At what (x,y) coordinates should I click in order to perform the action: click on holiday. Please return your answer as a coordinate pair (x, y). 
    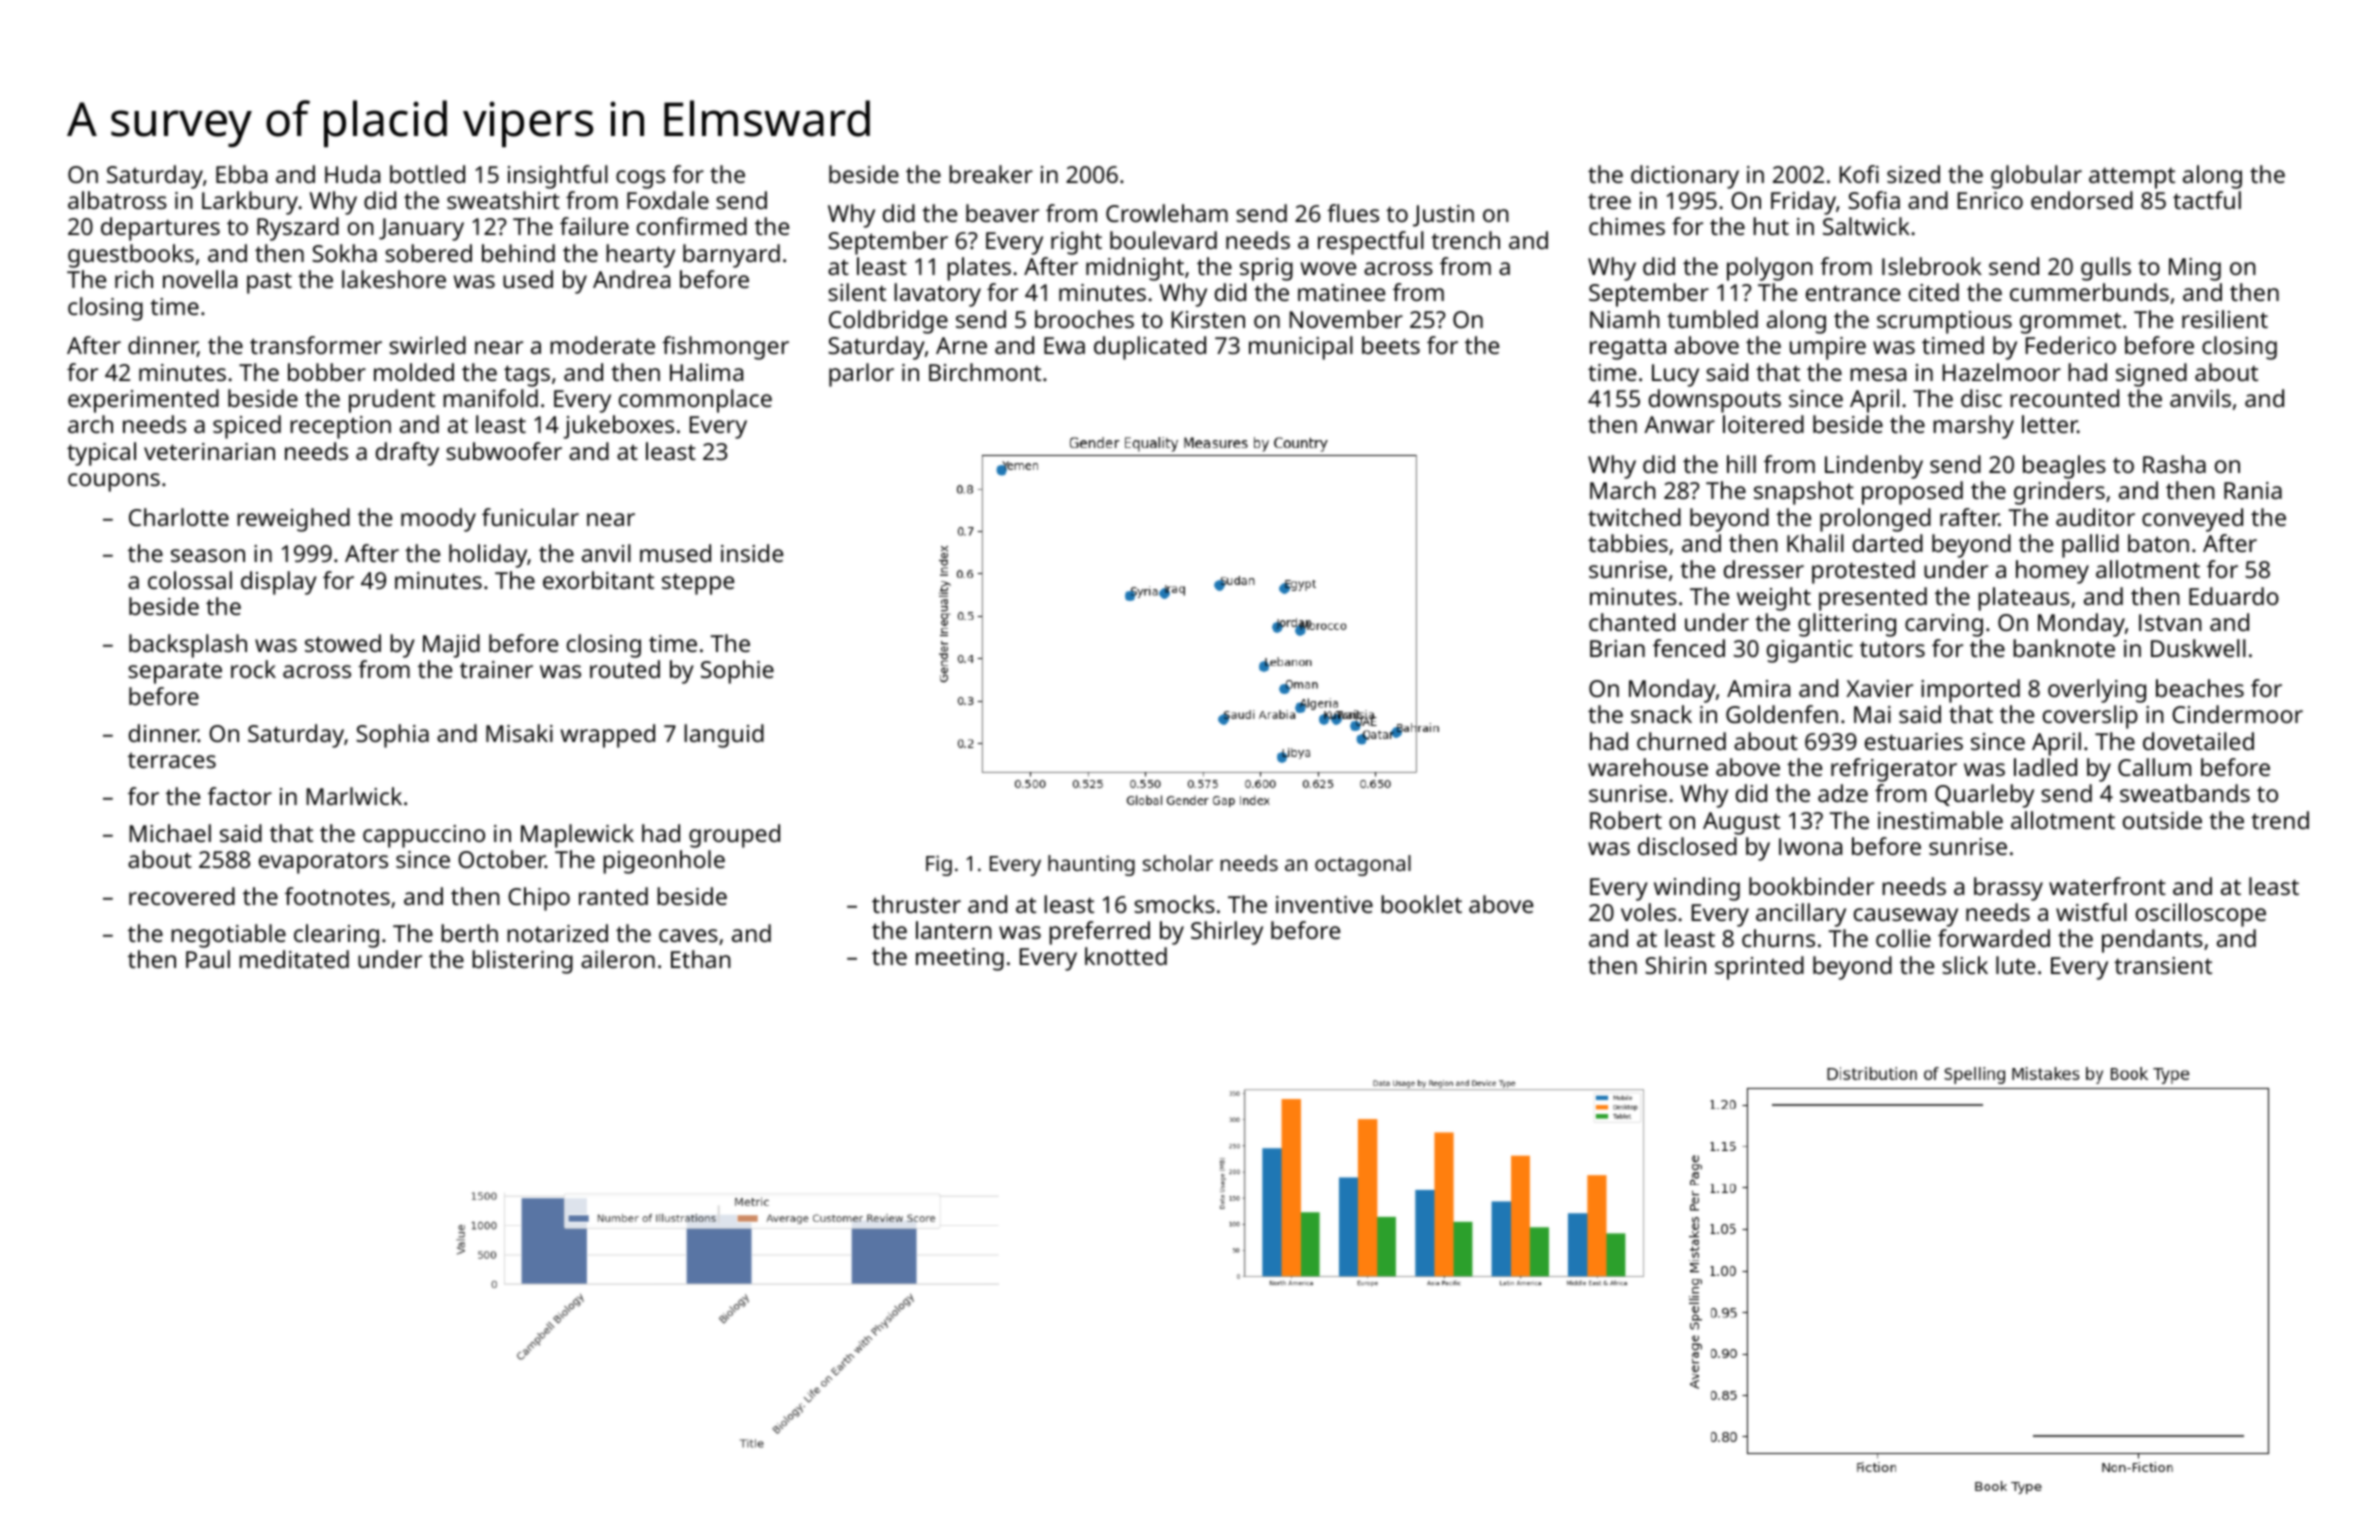
    Looking at the image, I should click on (488, 556).
